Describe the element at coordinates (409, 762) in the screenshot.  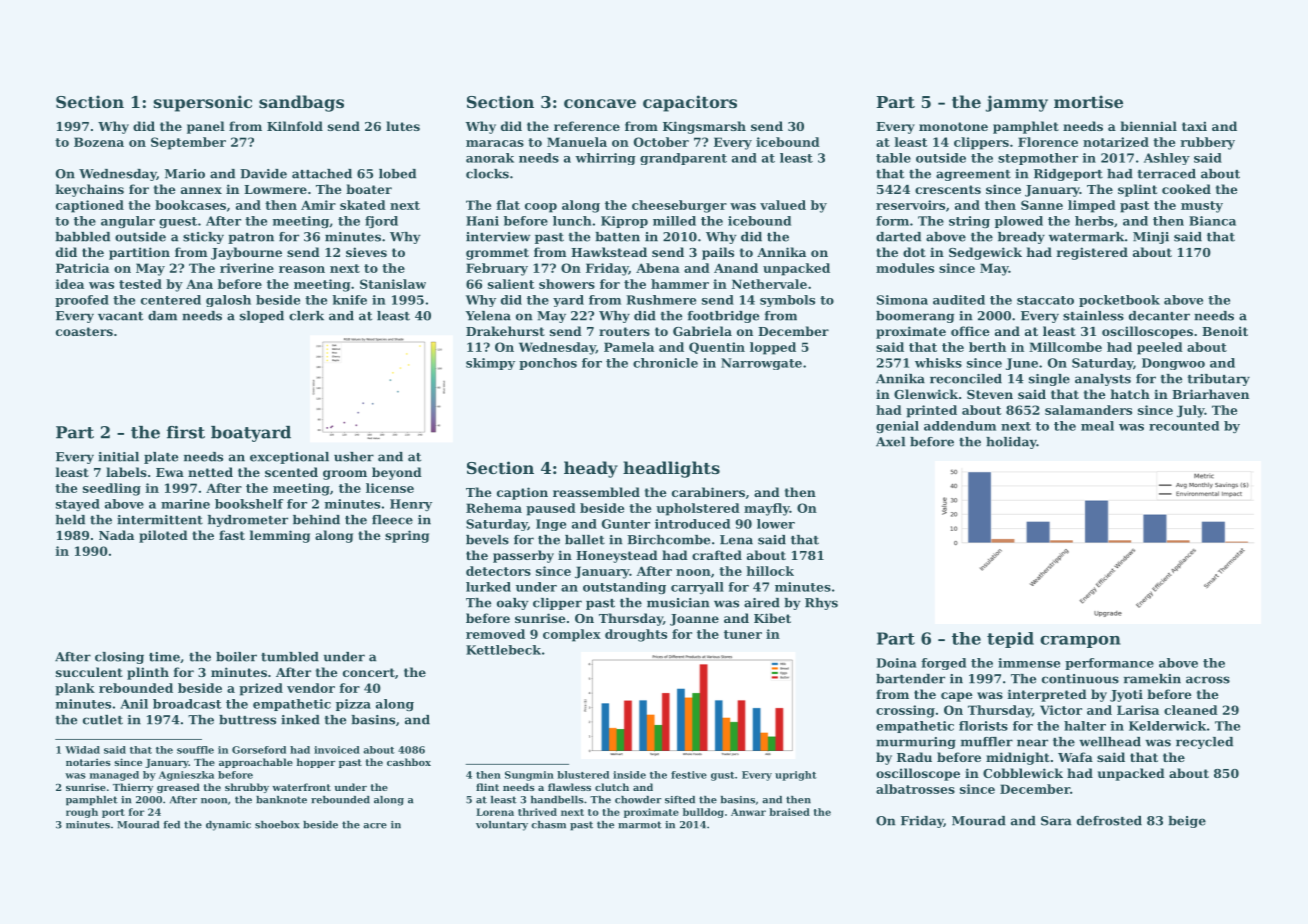
I see `cashbox` at that location.
